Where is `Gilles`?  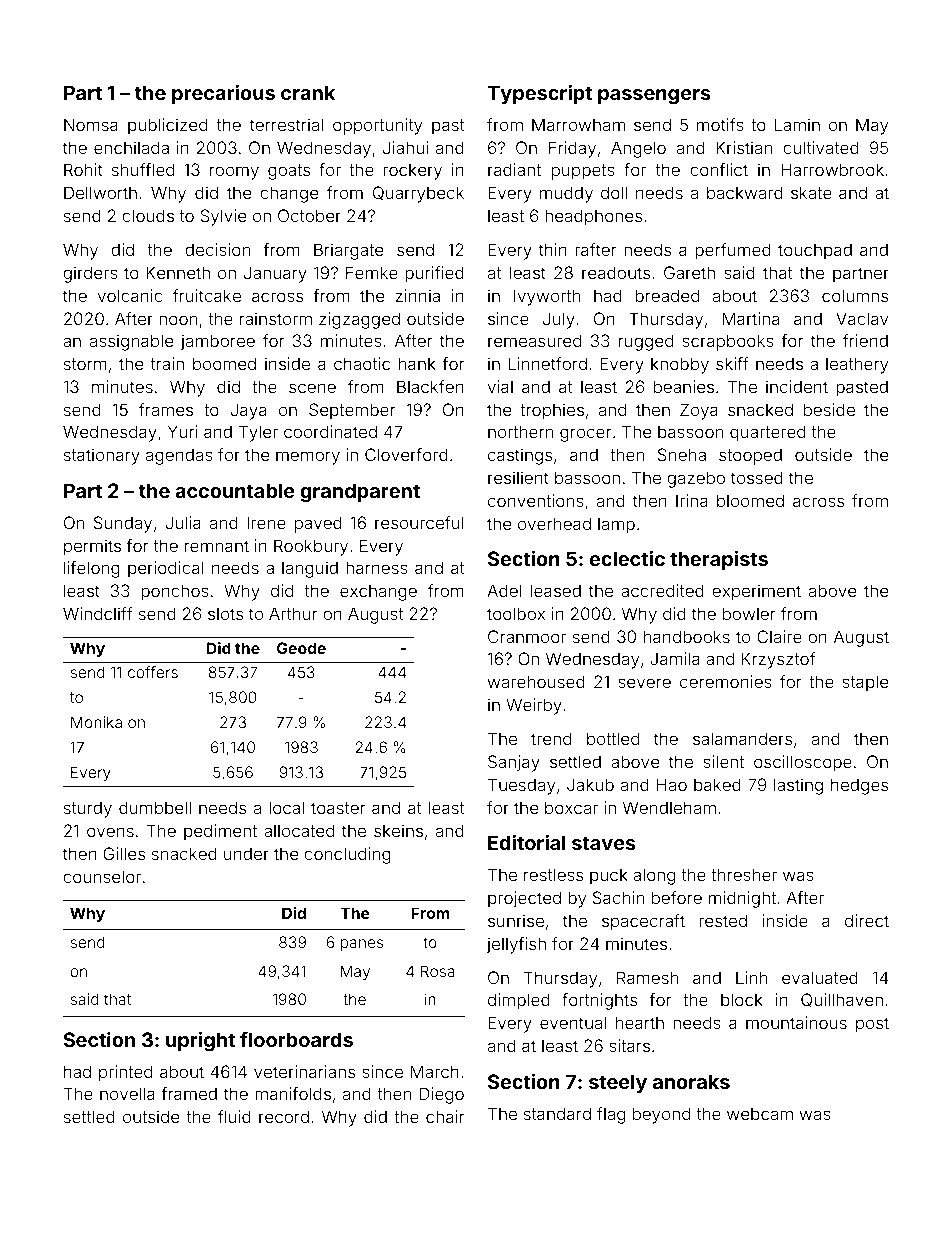
Gilles is located at coordinates (124, 853).
